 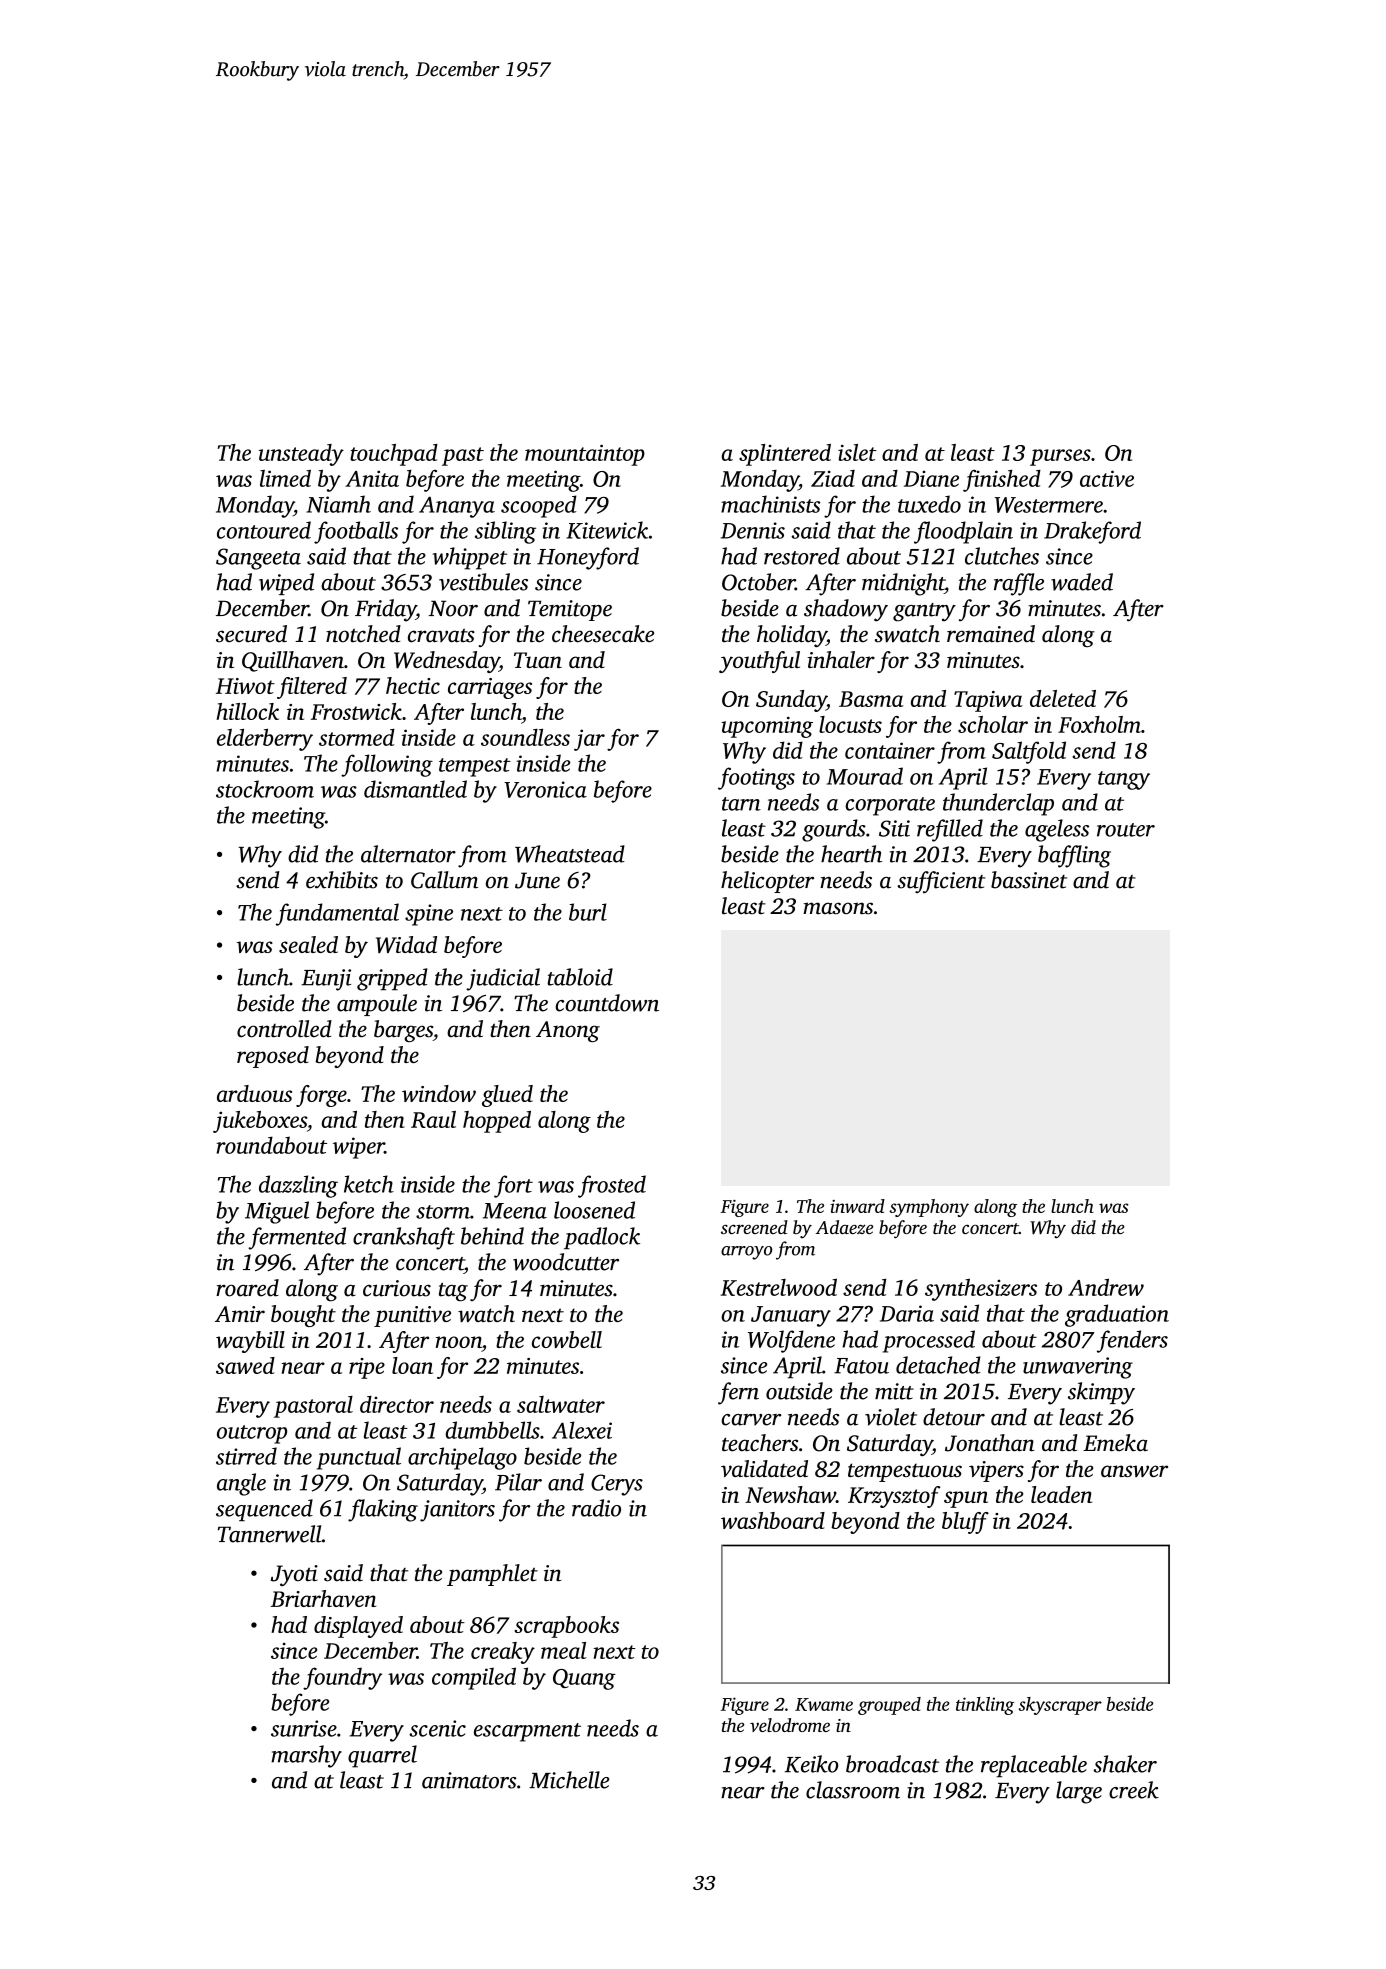 What do you see at coordinates (569, 1780) in the screenshot?
I see `Michelle` at bounding box center [569, 1780].
